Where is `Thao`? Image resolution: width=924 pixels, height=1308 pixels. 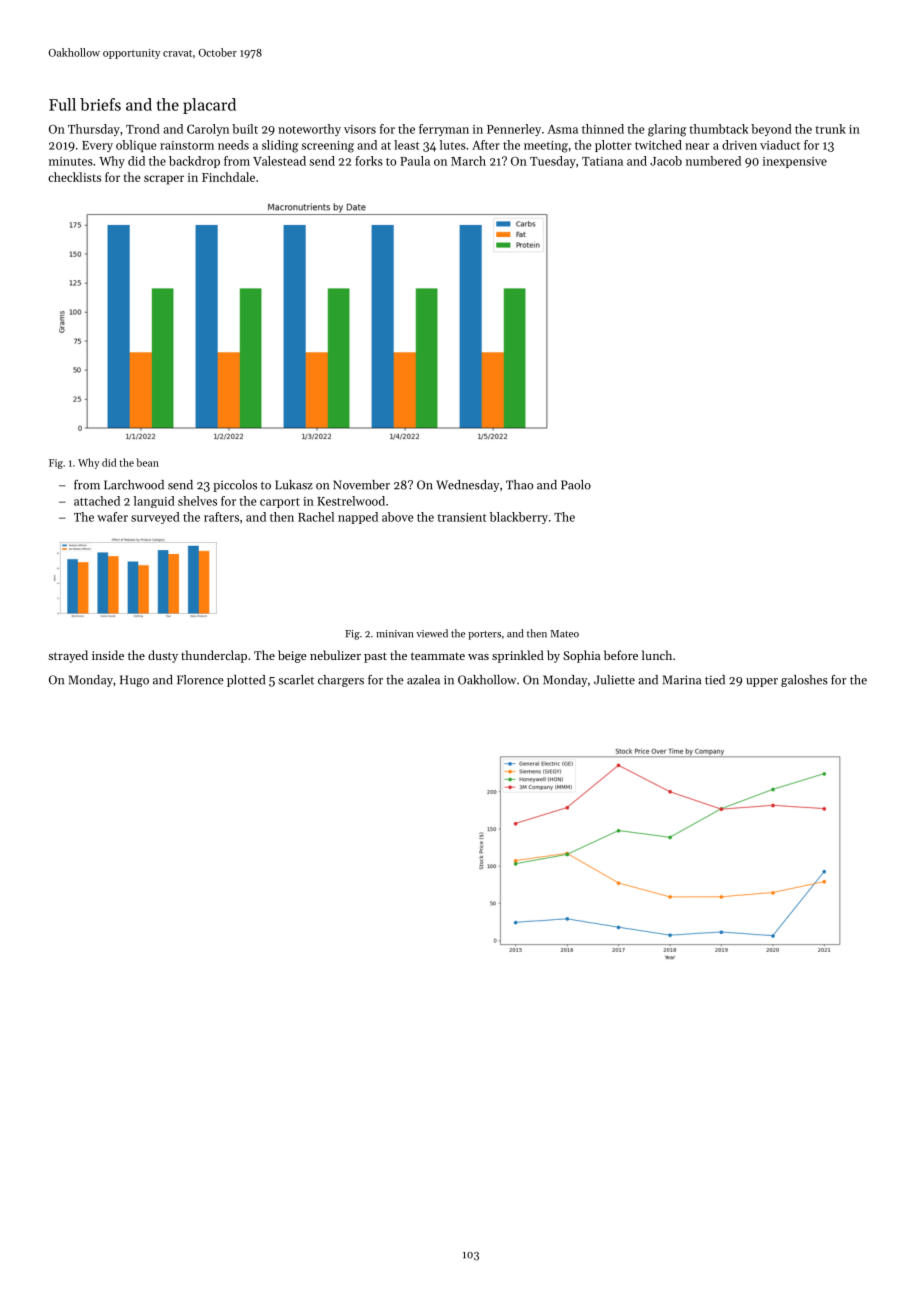 Thao is located at coordinates (519, 485).
